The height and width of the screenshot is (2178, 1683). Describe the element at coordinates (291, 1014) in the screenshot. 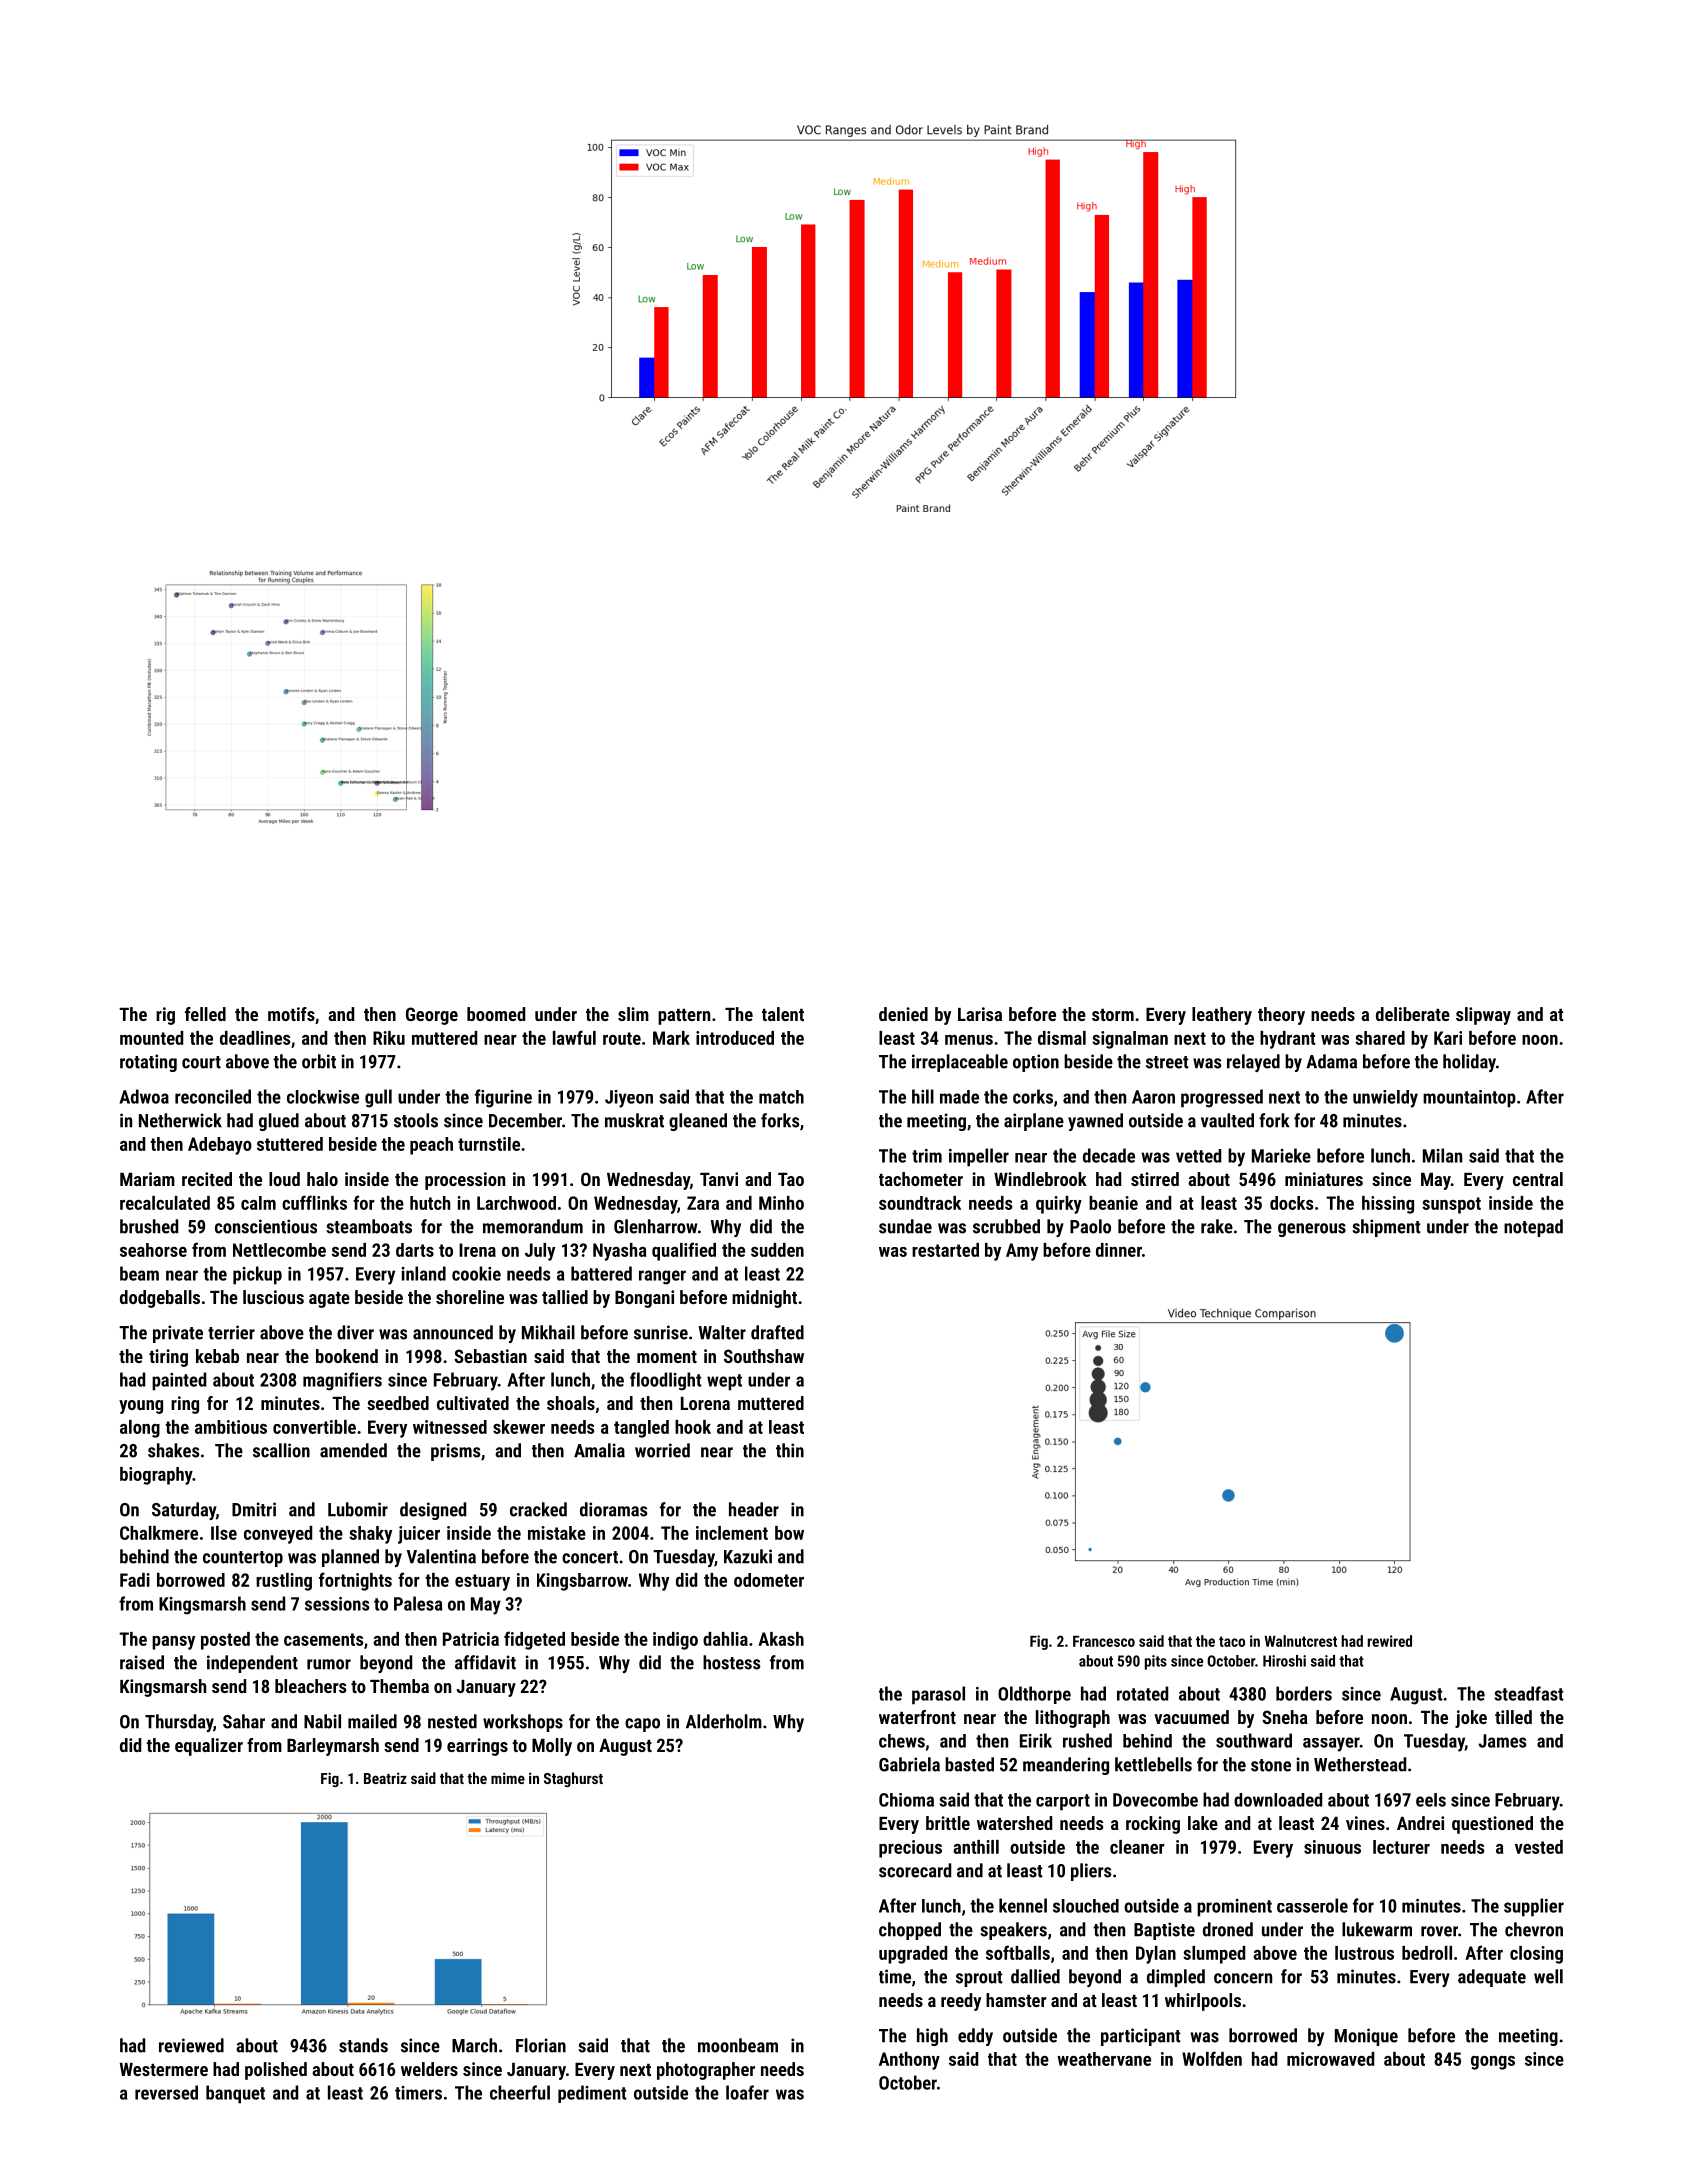

I see `motifs` at that location.
